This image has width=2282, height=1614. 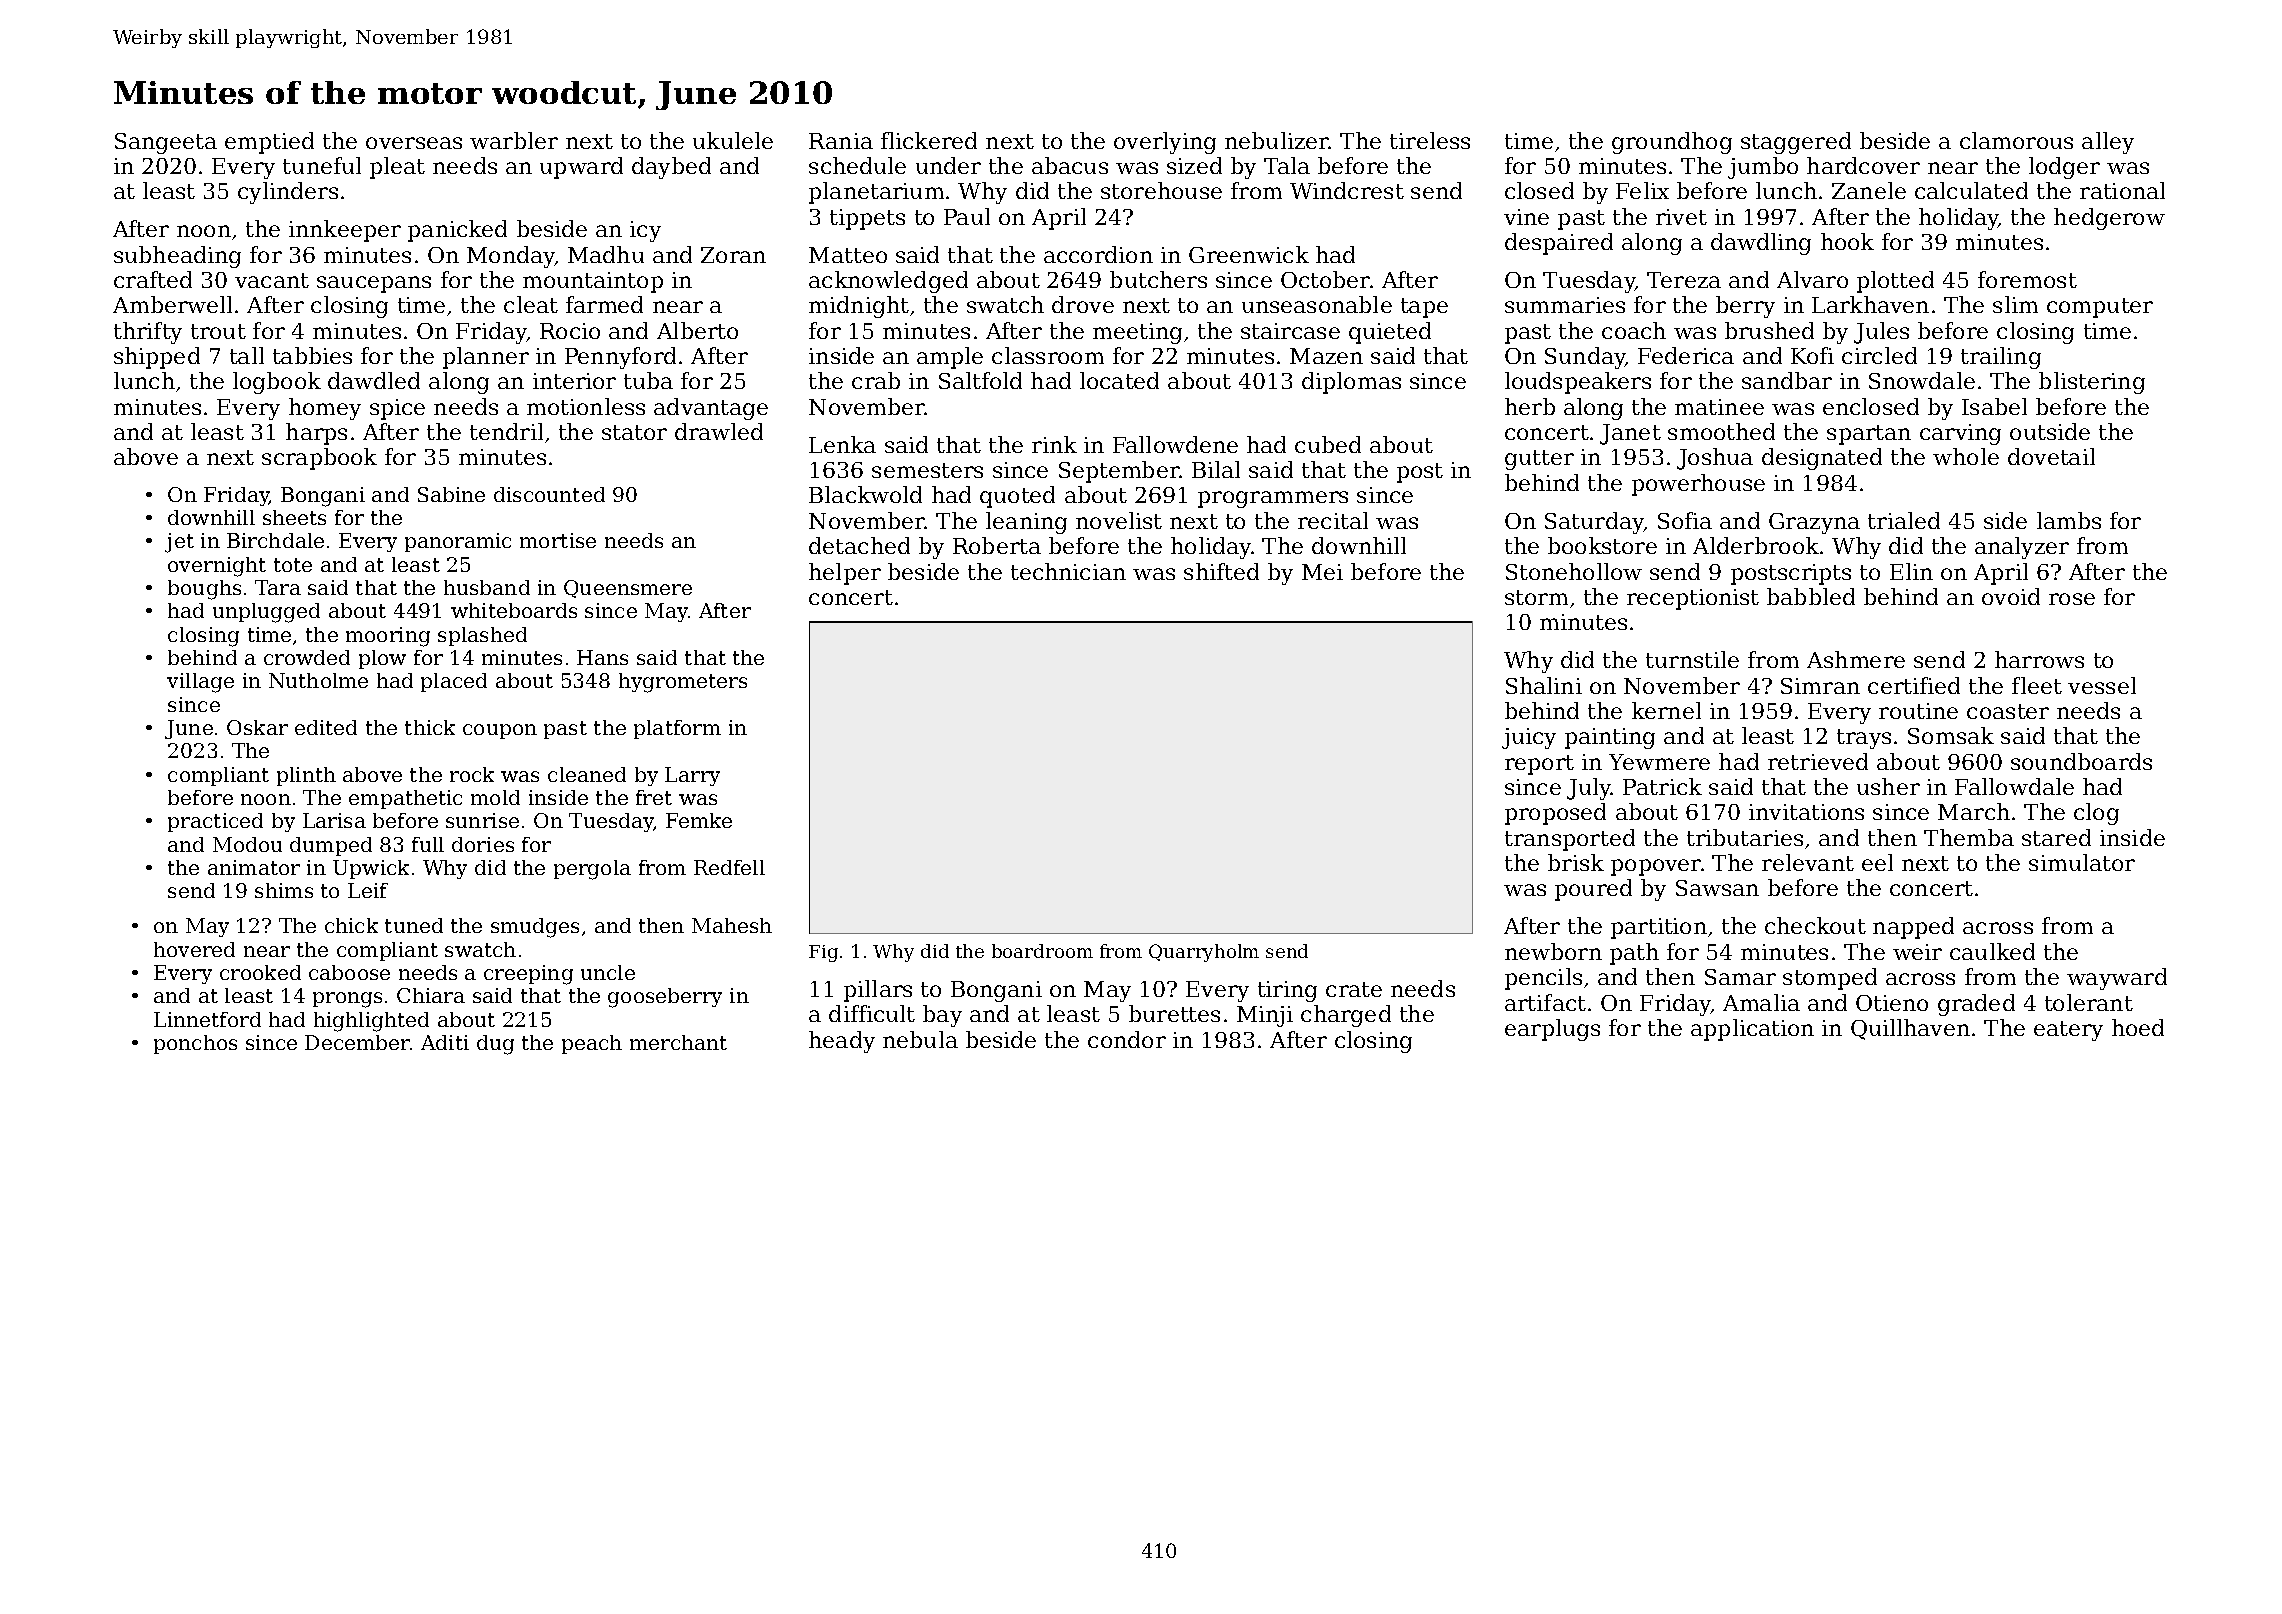 What do you see at coordinates (1158, 279) in the image?
I see `butchers` at bounding box center [1158, 279].
